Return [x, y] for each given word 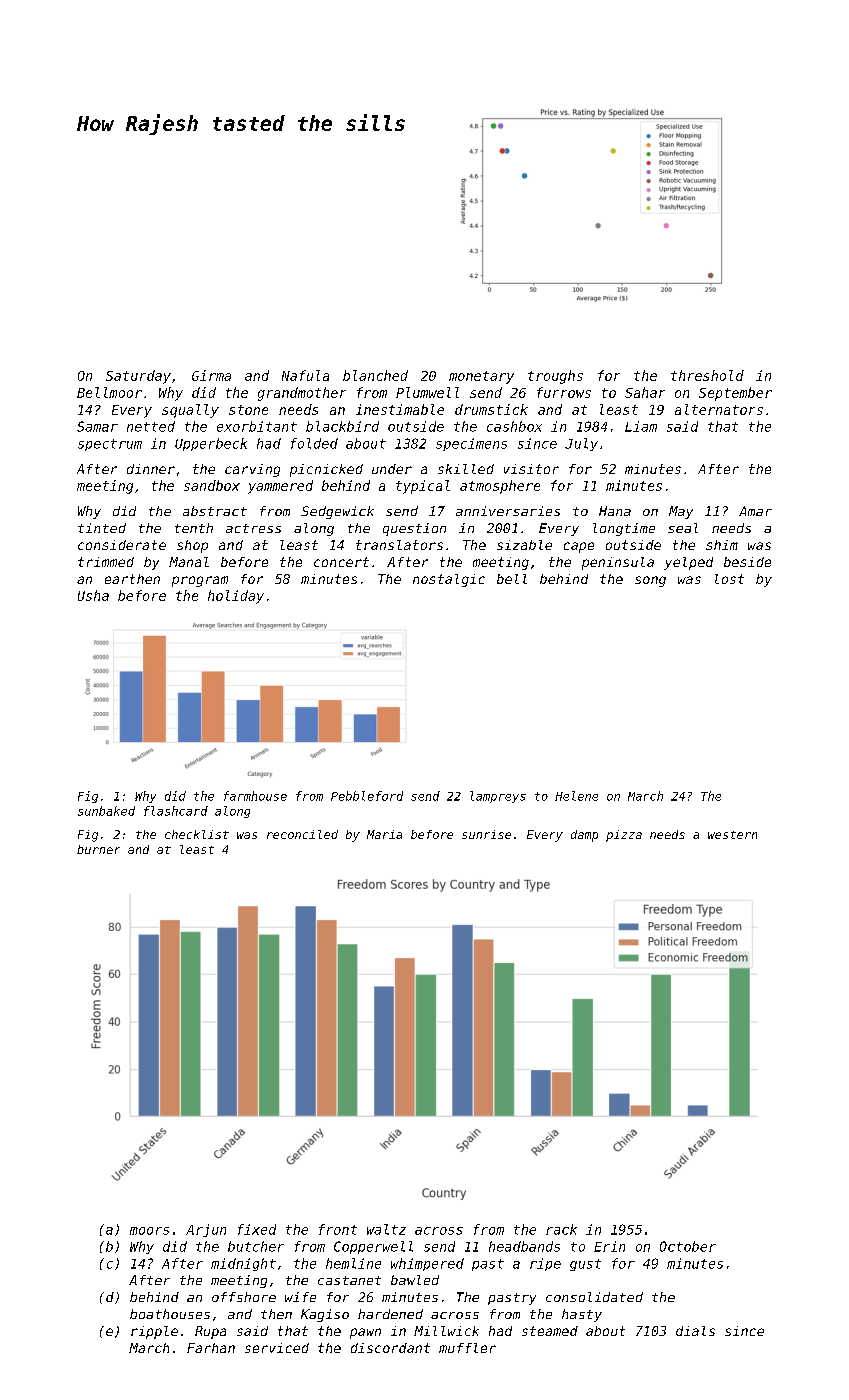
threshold [707, 375]
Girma [211, 375]
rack [561, 1229]
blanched [375, 375]
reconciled [302, 834]
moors [149, 1231]
